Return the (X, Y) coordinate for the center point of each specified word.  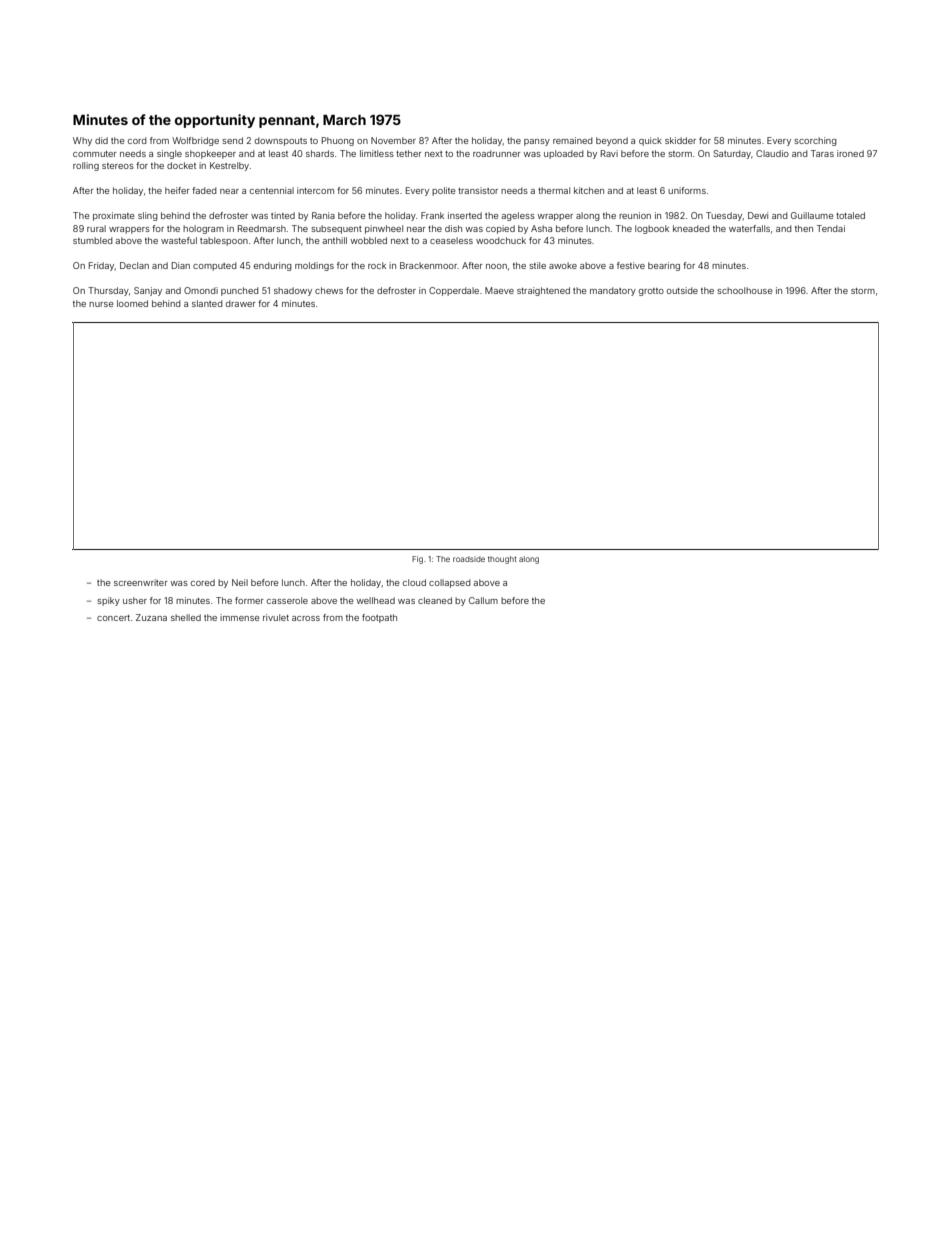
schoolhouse (744, 290)
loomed (132, 303)
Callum (483, 600)
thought (502, 560)
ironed (850, 153)
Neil (240, 582)
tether (408, 153)
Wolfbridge (195, 141)
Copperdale (454, 291)
